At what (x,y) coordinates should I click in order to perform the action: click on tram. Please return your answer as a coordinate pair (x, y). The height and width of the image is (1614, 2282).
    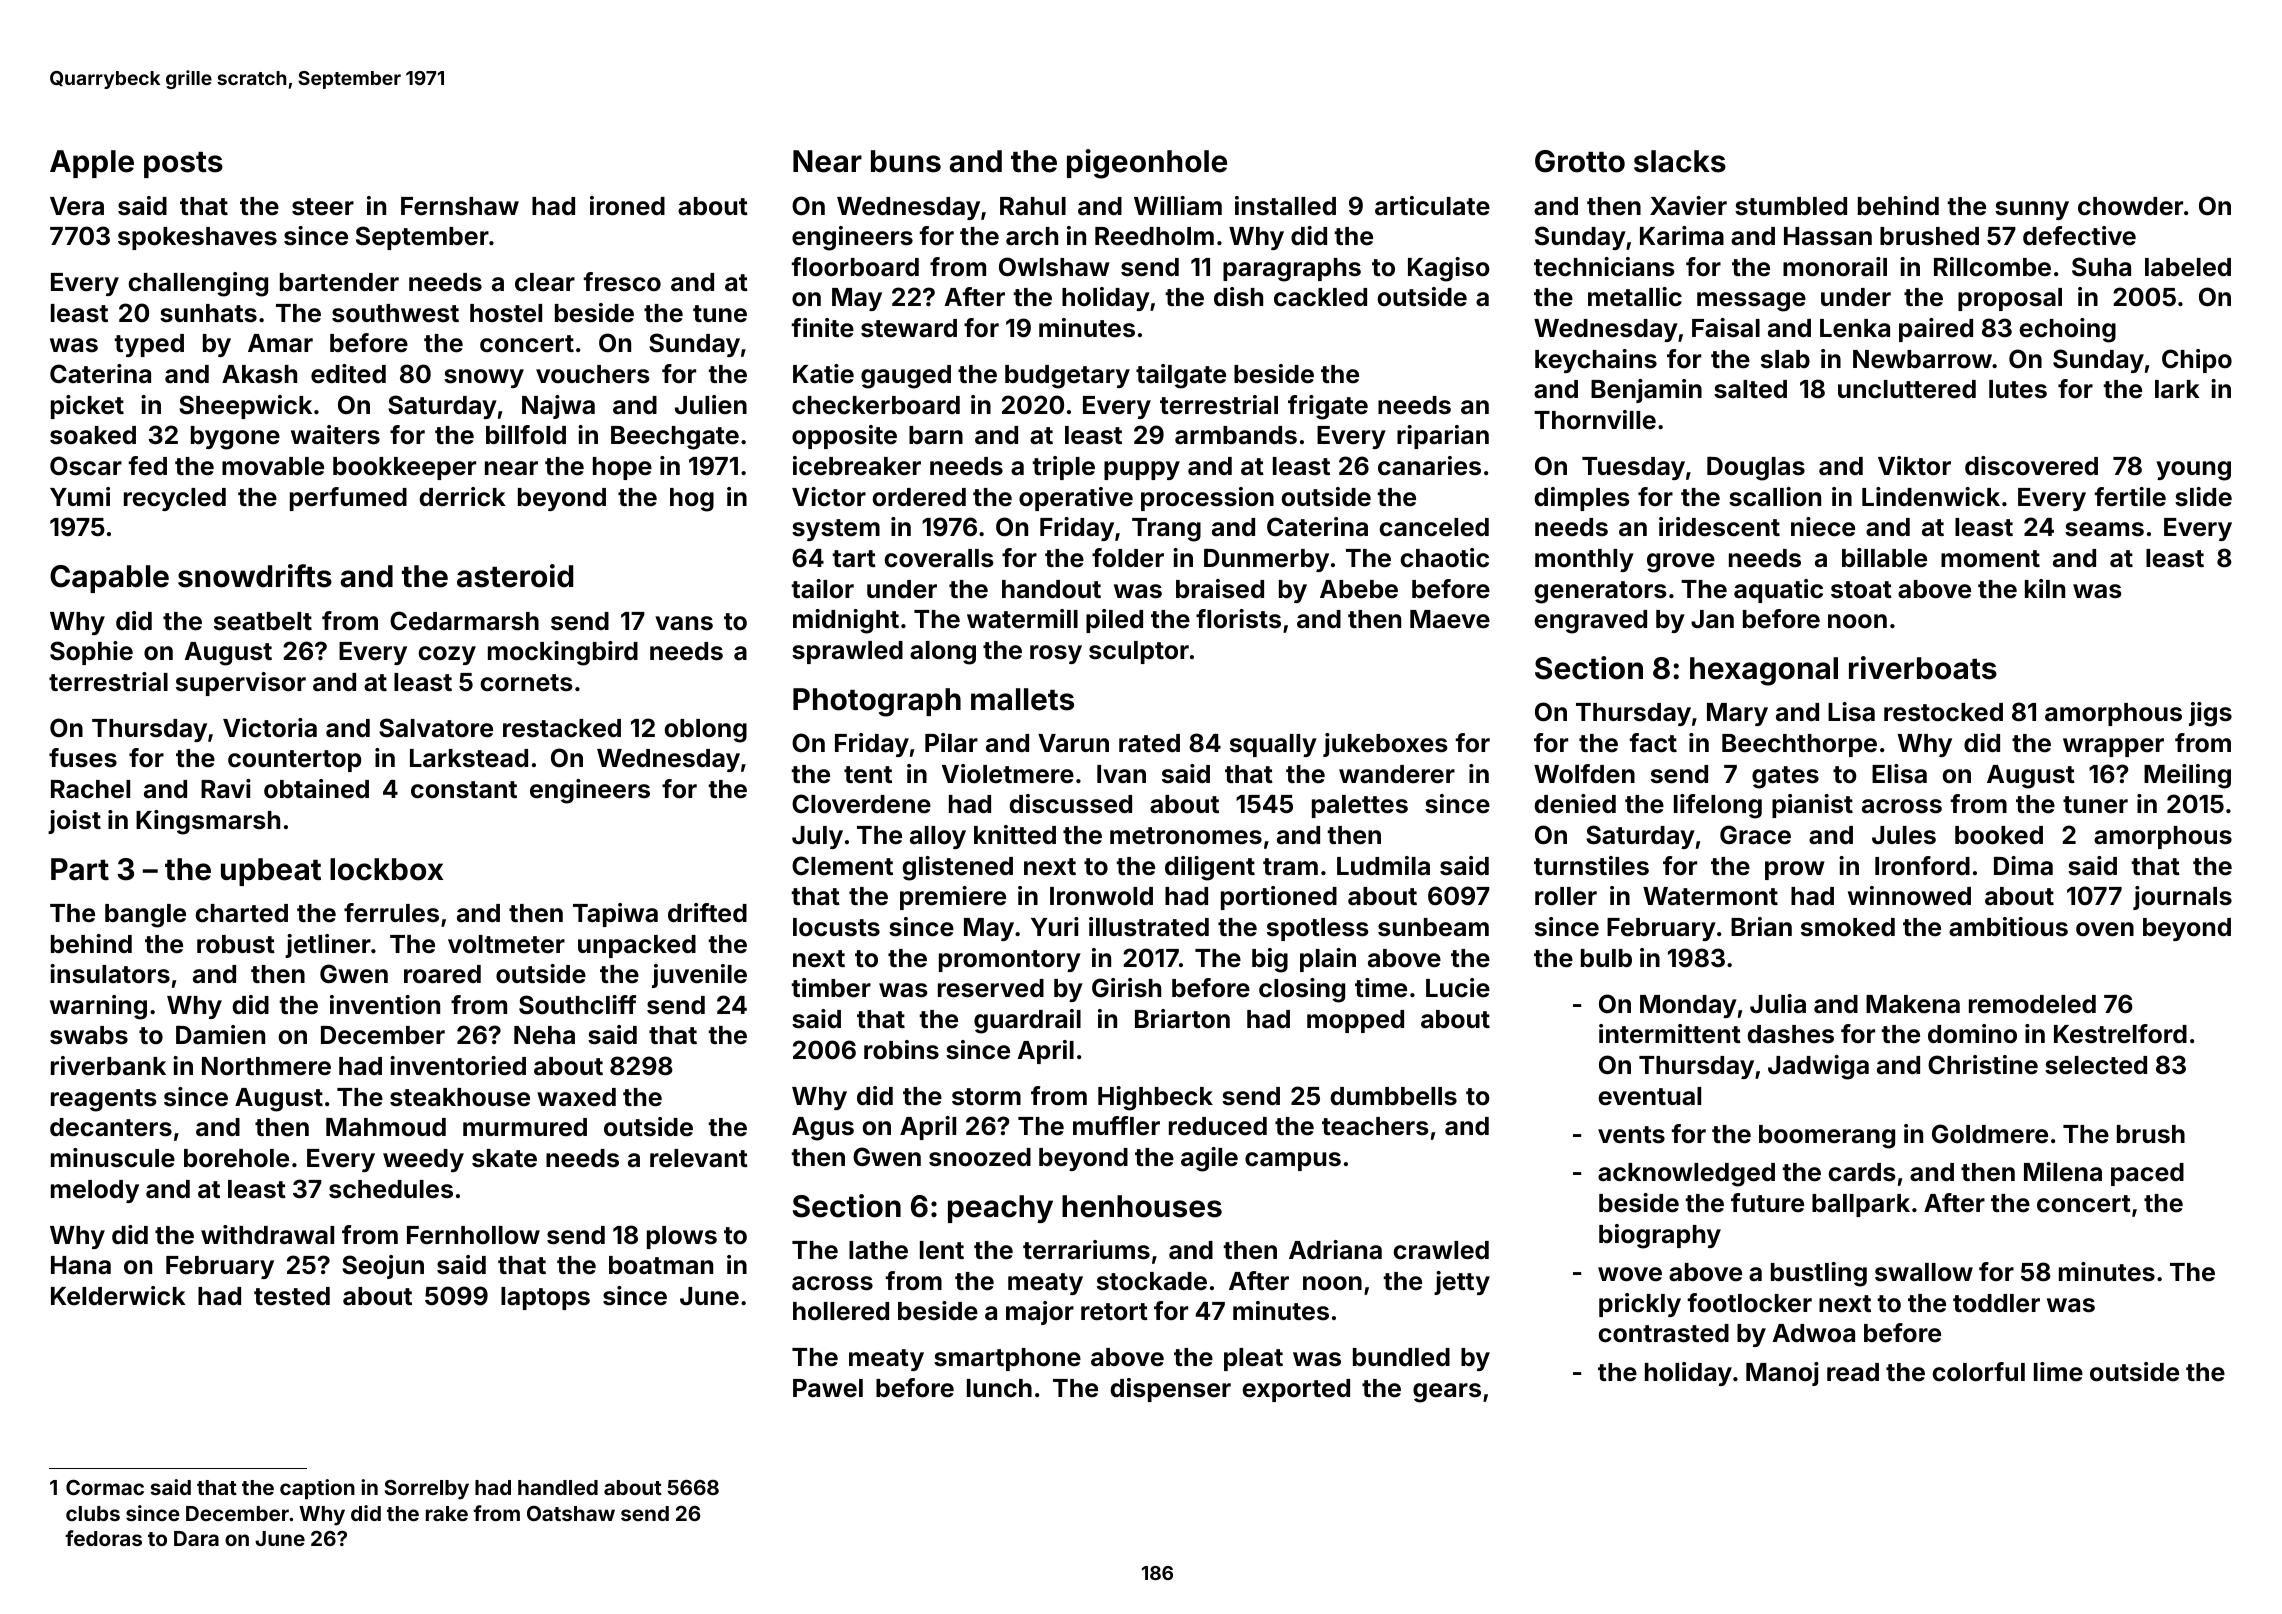
    Looking at the image, I should click on (1290, 867).
